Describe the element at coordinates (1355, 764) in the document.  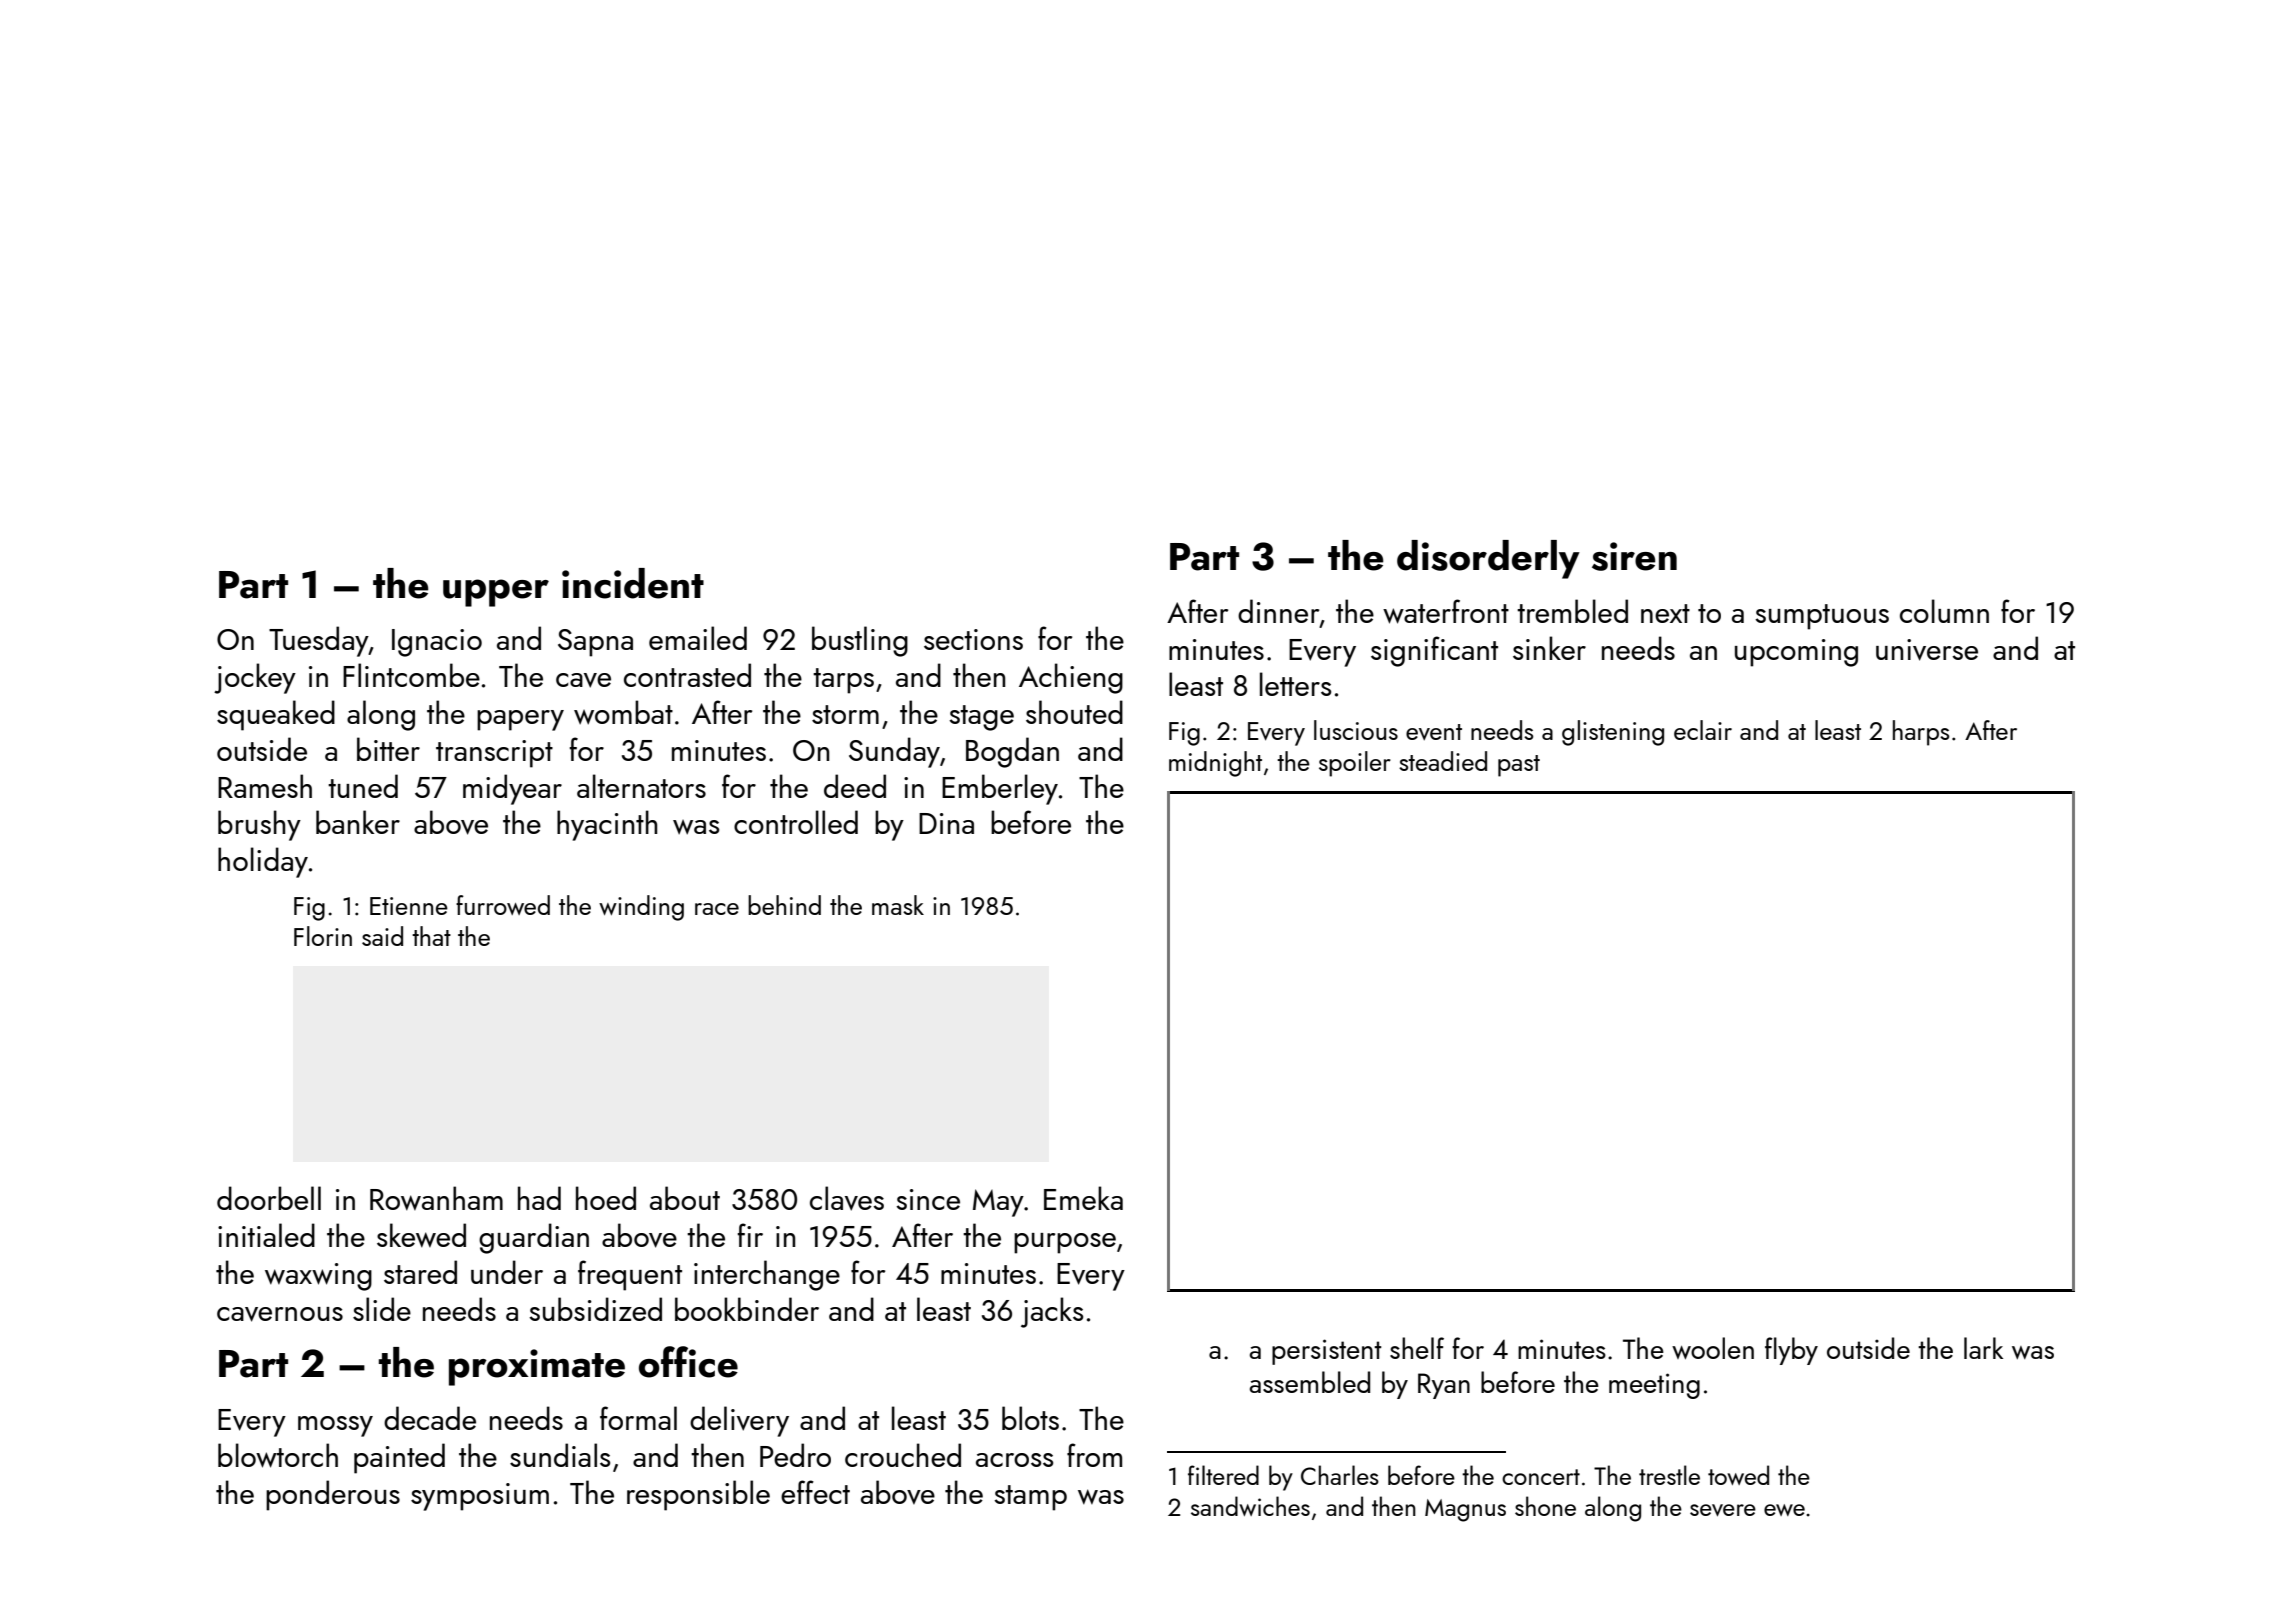
I see `spoiler` at that location.
